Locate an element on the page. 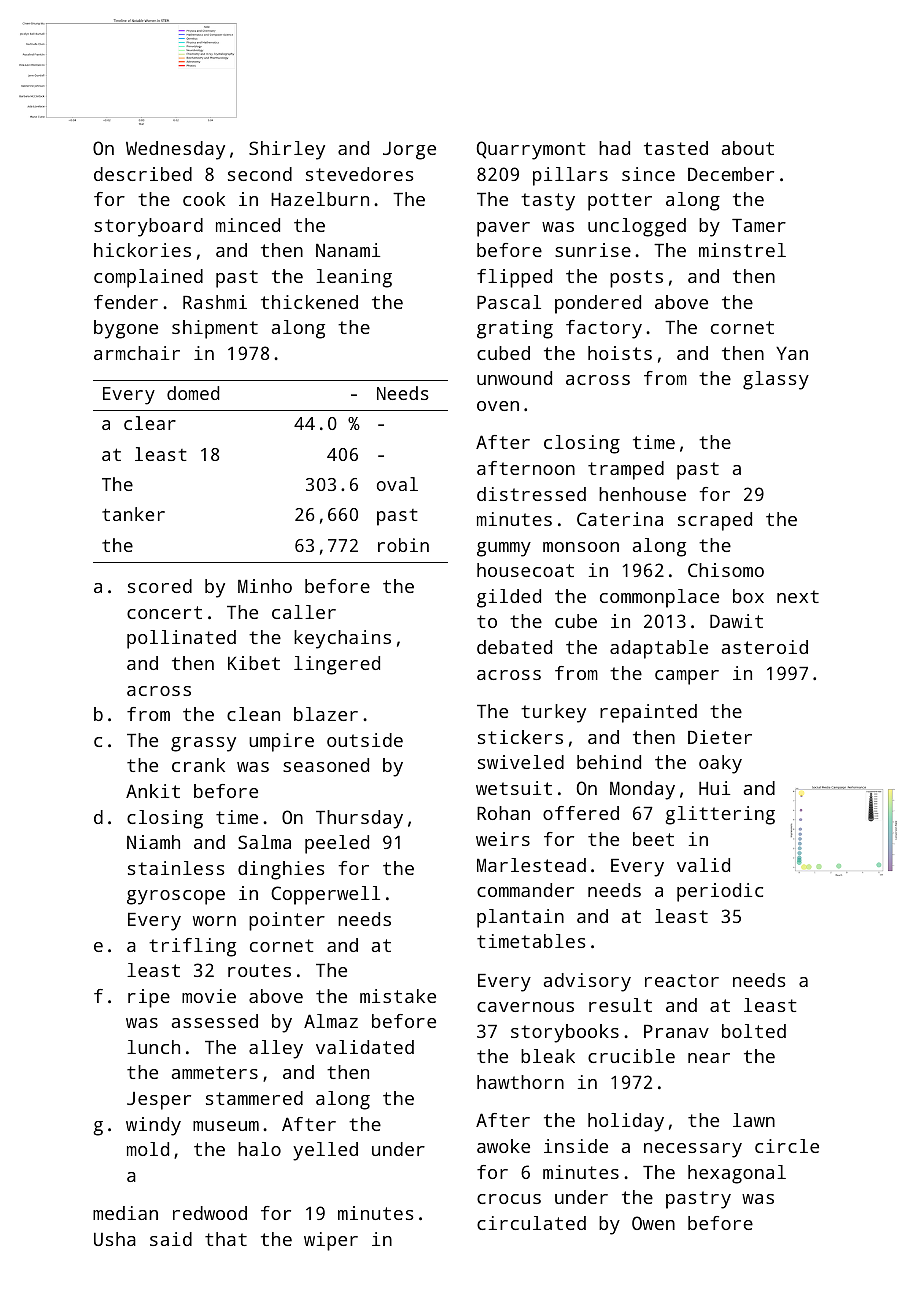 The width and height of the page is (924, 1314). Nanami is located at coordinates (348, 250).
